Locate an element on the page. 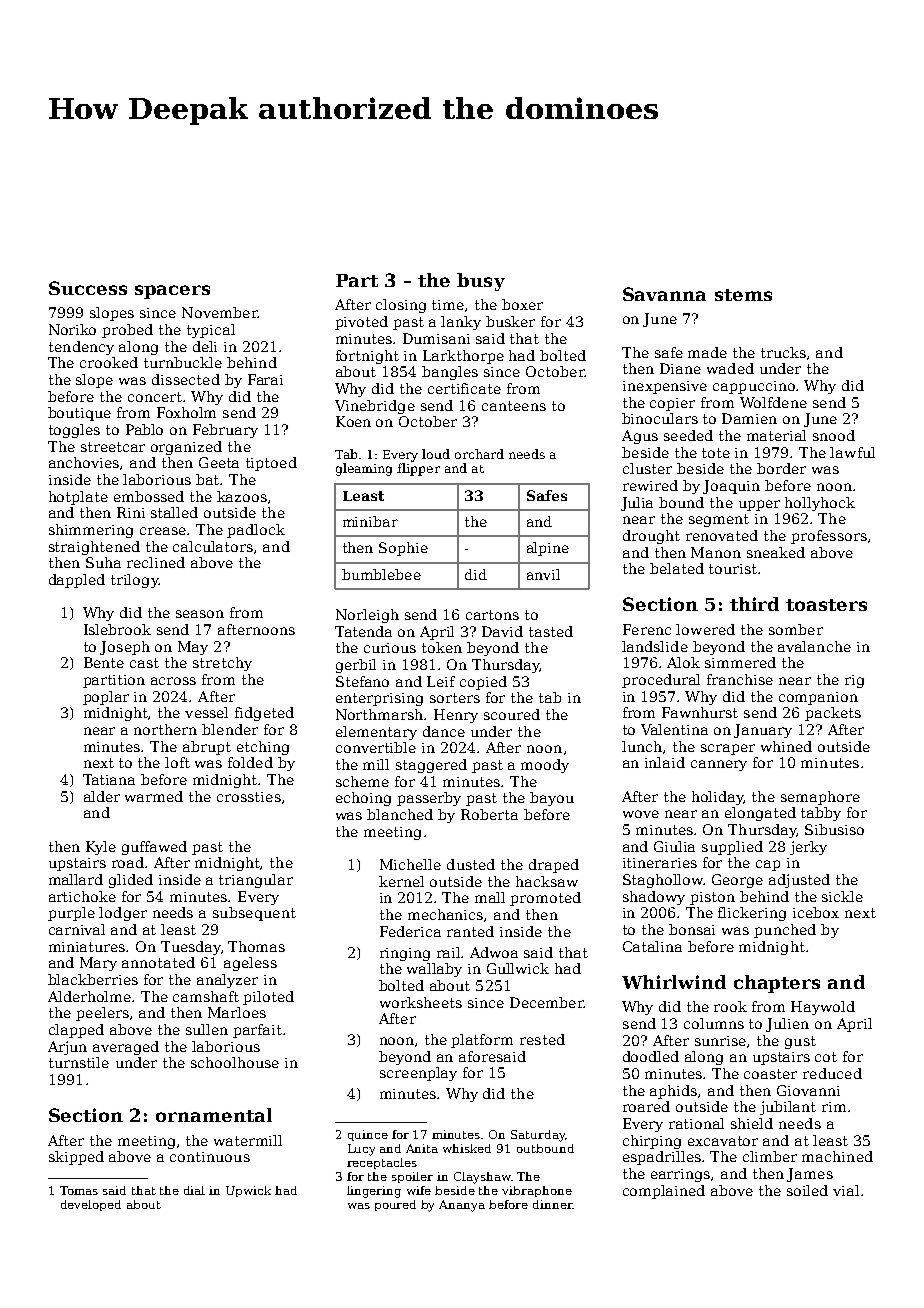 This page has height=1308, width=924. streetcar is located at coordinates (113, 447).
